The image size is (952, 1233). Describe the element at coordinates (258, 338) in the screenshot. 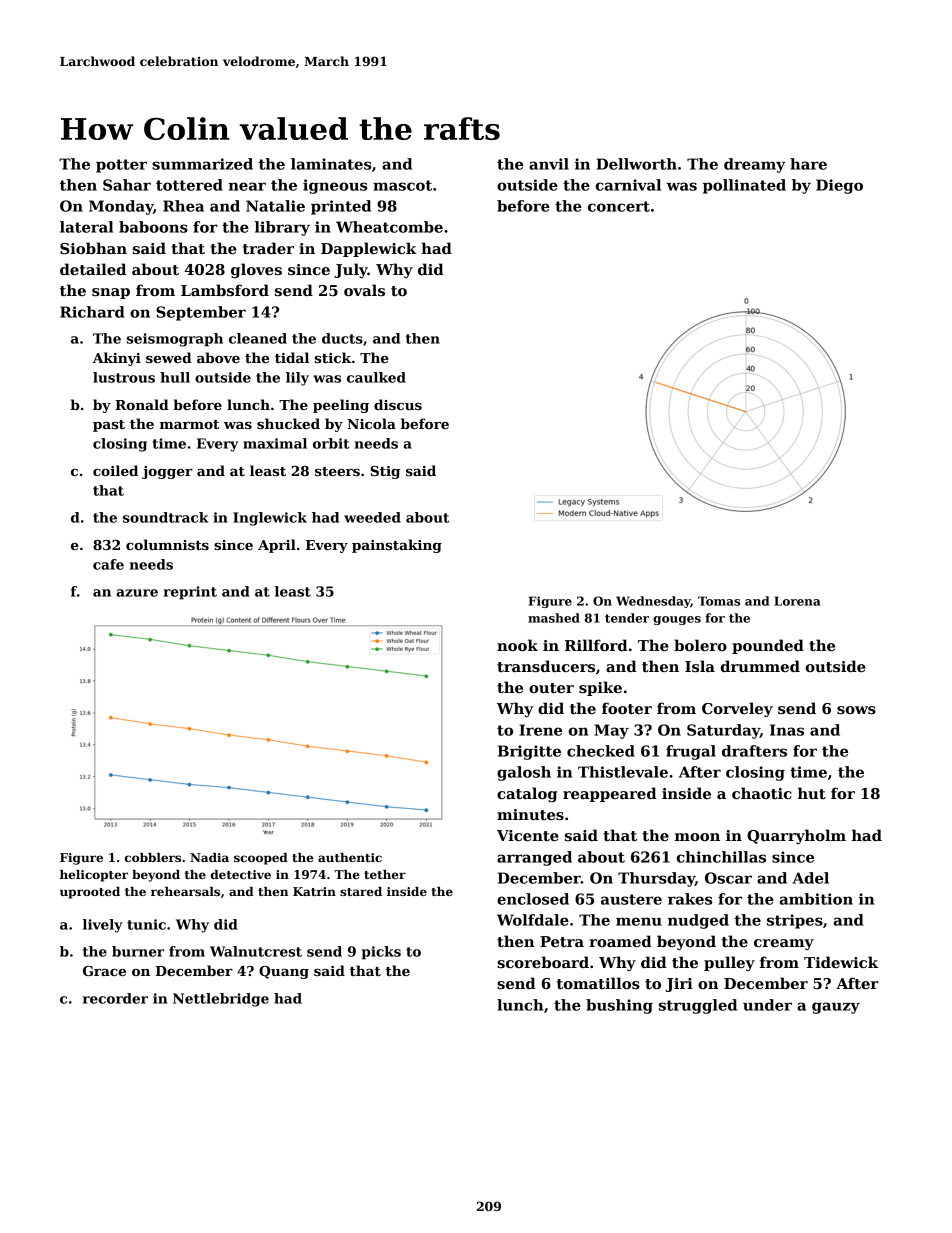

I see `cleaned` at that location.
